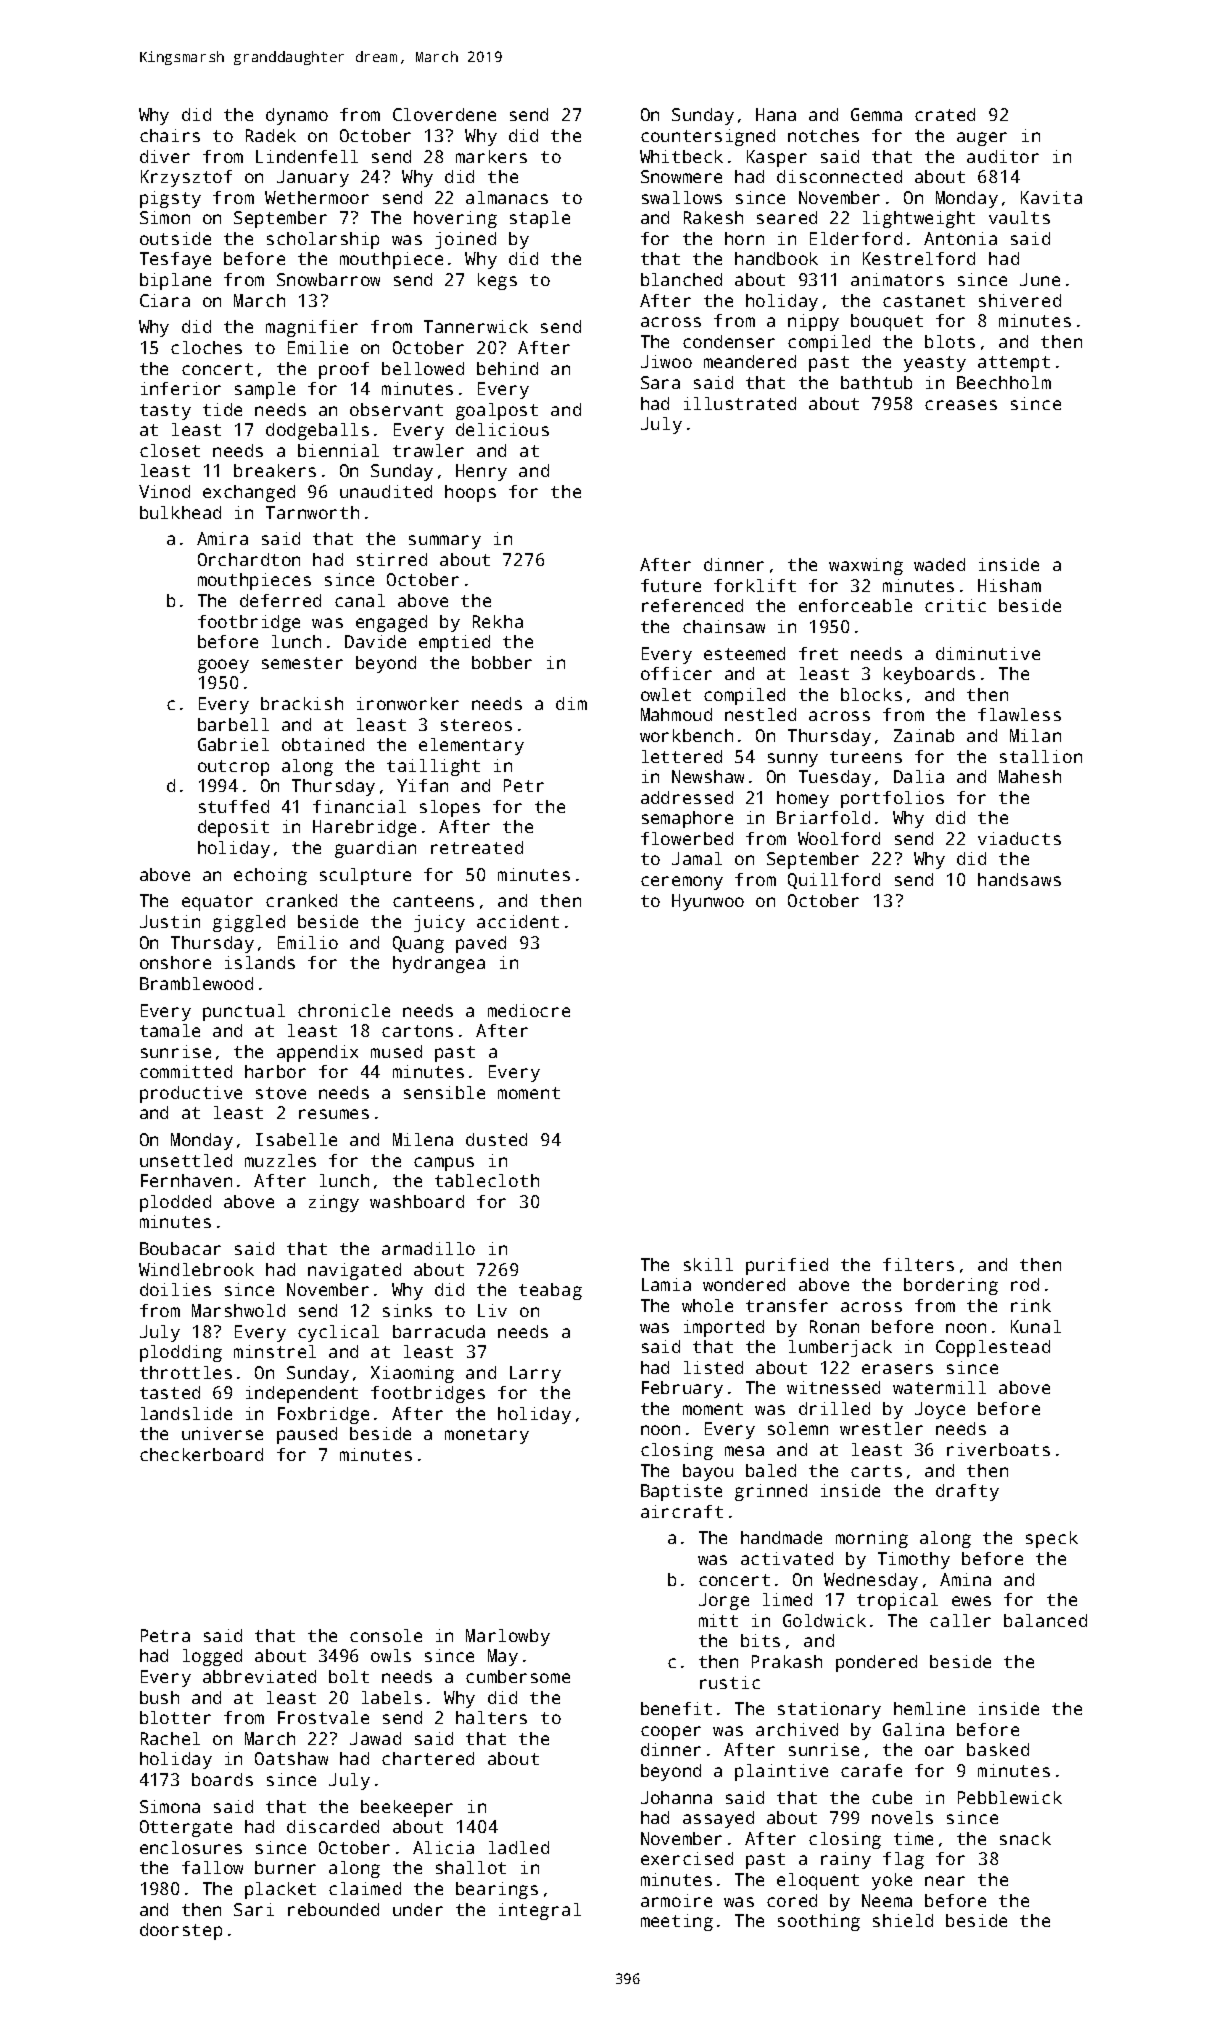  I want to click on mesa, so click(744, 1451).
